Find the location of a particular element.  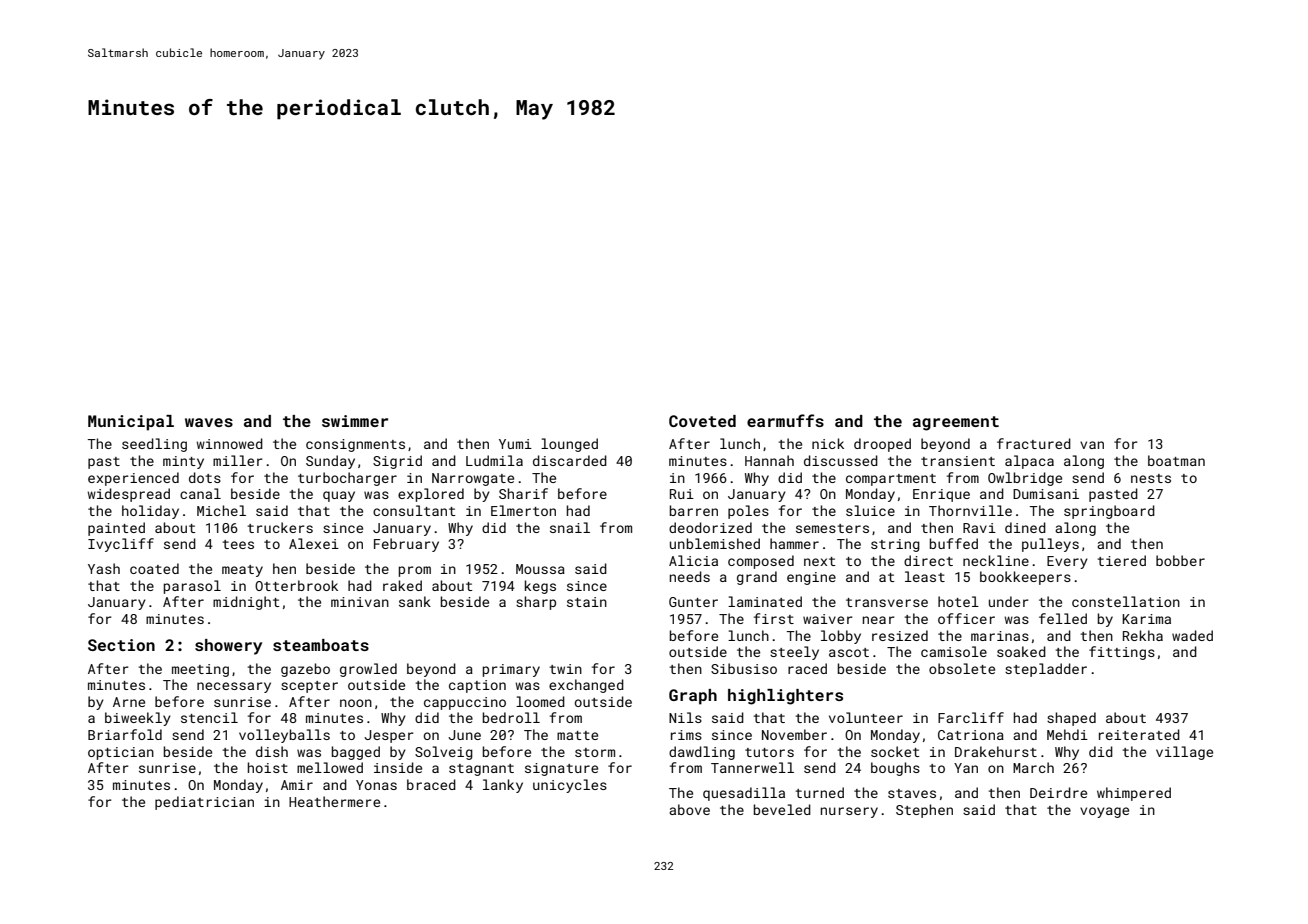

Municipal is located at coordinates (131, 423).
